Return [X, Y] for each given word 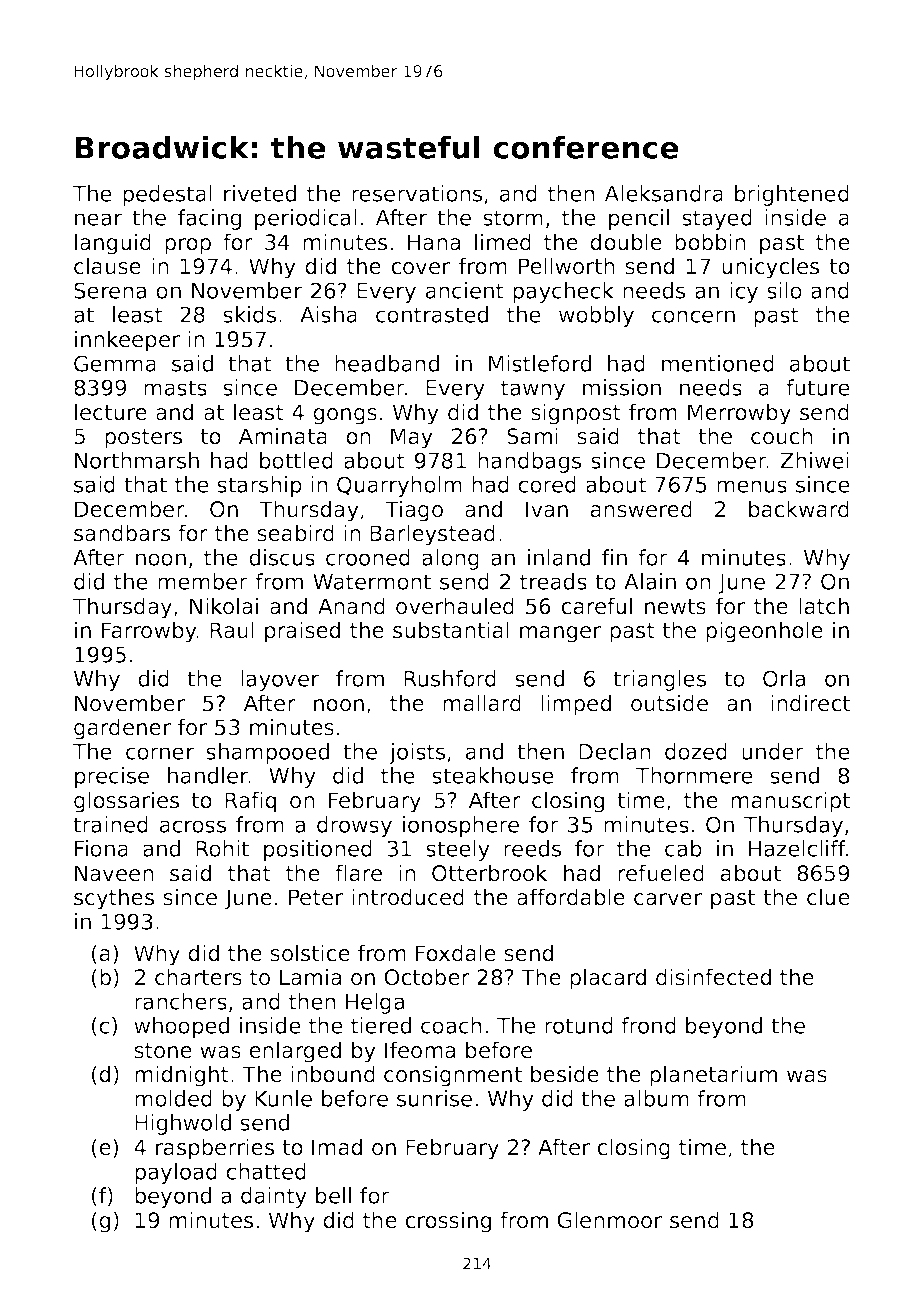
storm [513, 218]
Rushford [450, 678]
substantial [451, 630]
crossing [448, 1222]
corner [160, 753]
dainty [274, 1197]
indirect [810, 703]
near [98, 219]
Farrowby [149, 632]
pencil [639, 219]
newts [675, 607]
